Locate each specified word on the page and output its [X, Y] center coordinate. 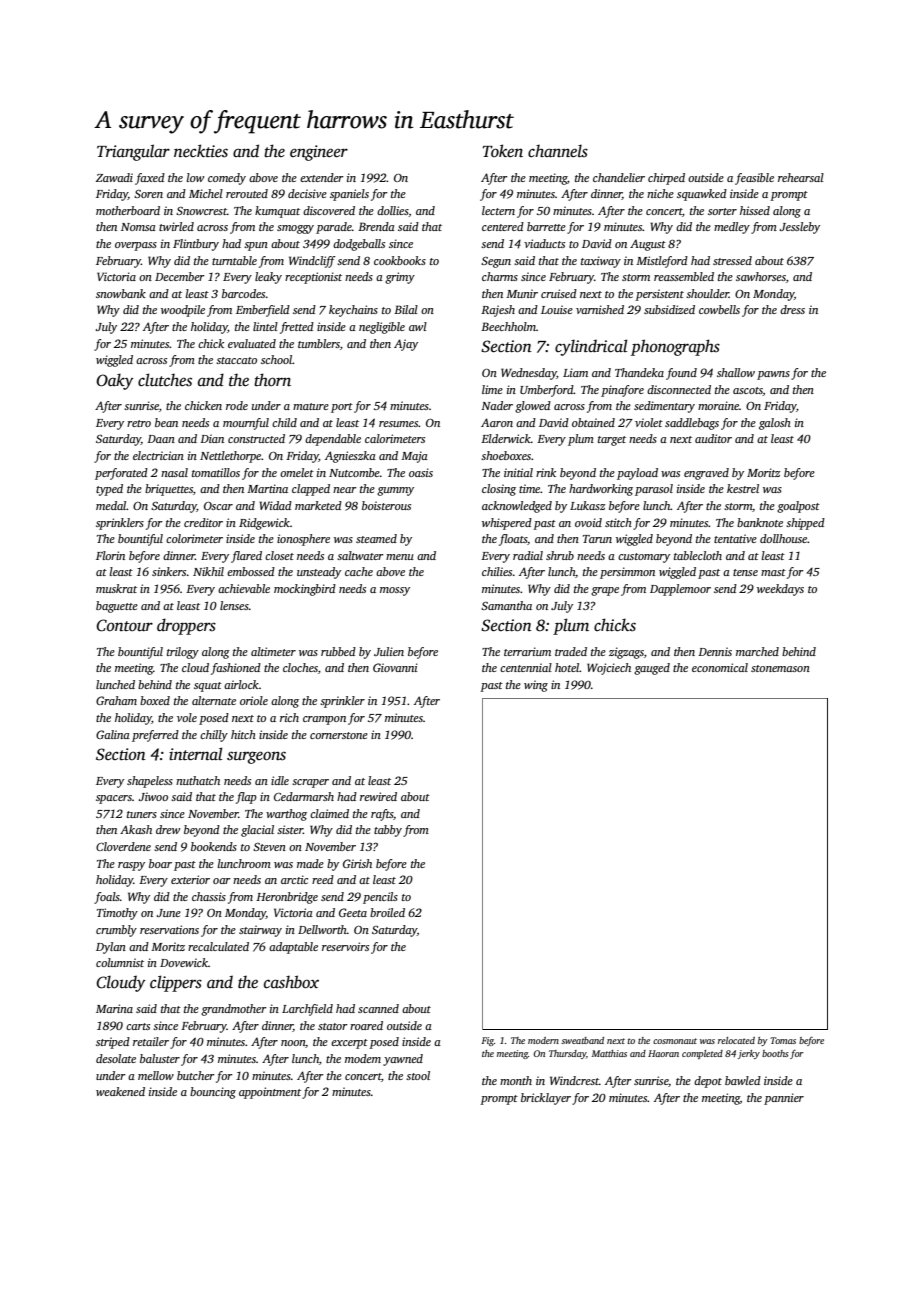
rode [237, 405]
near [344, 490]
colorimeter [194, 538]
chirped [666, 179]
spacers [114, 799]
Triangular [133, 152]
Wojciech [609, 669]
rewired [378, 796]
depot [708, 1082]
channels [558, 151]
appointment [270, 1093]
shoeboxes [506, 455]
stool [418, 1075]
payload [637, 474]
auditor [713, 438]
